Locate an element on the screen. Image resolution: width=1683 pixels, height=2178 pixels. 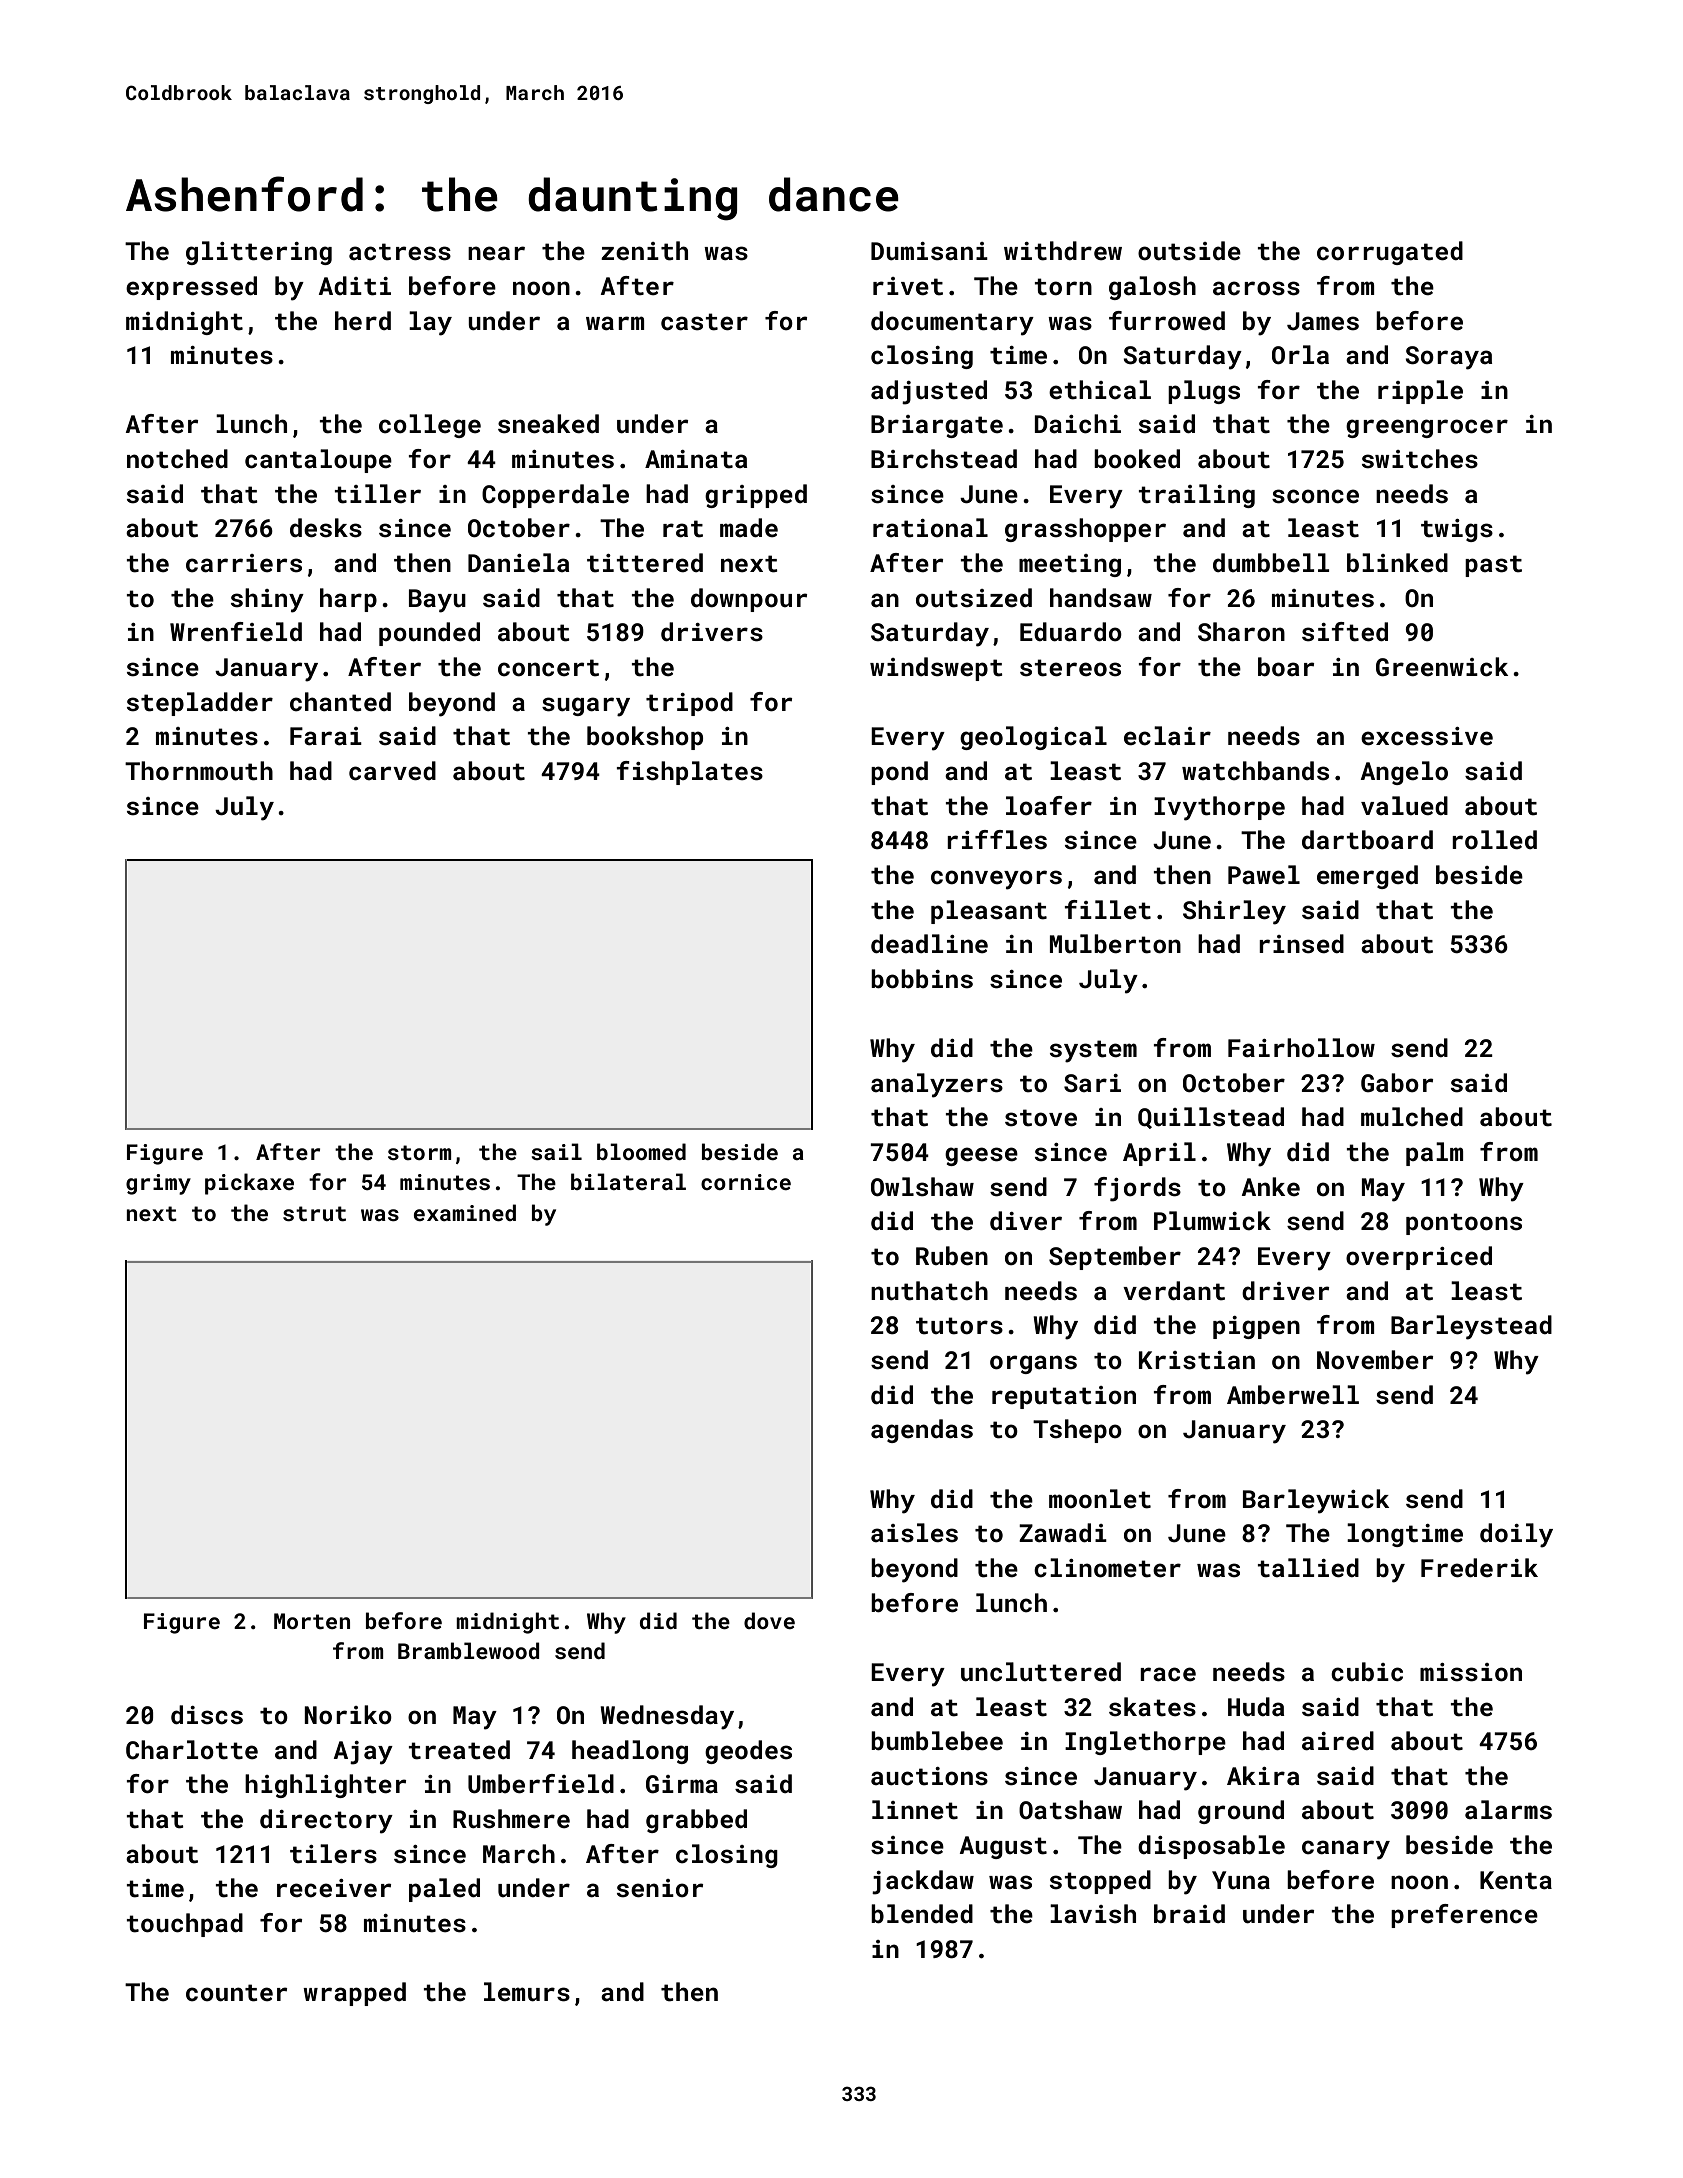
grasshopper is located at coordinates (1085, 530).
